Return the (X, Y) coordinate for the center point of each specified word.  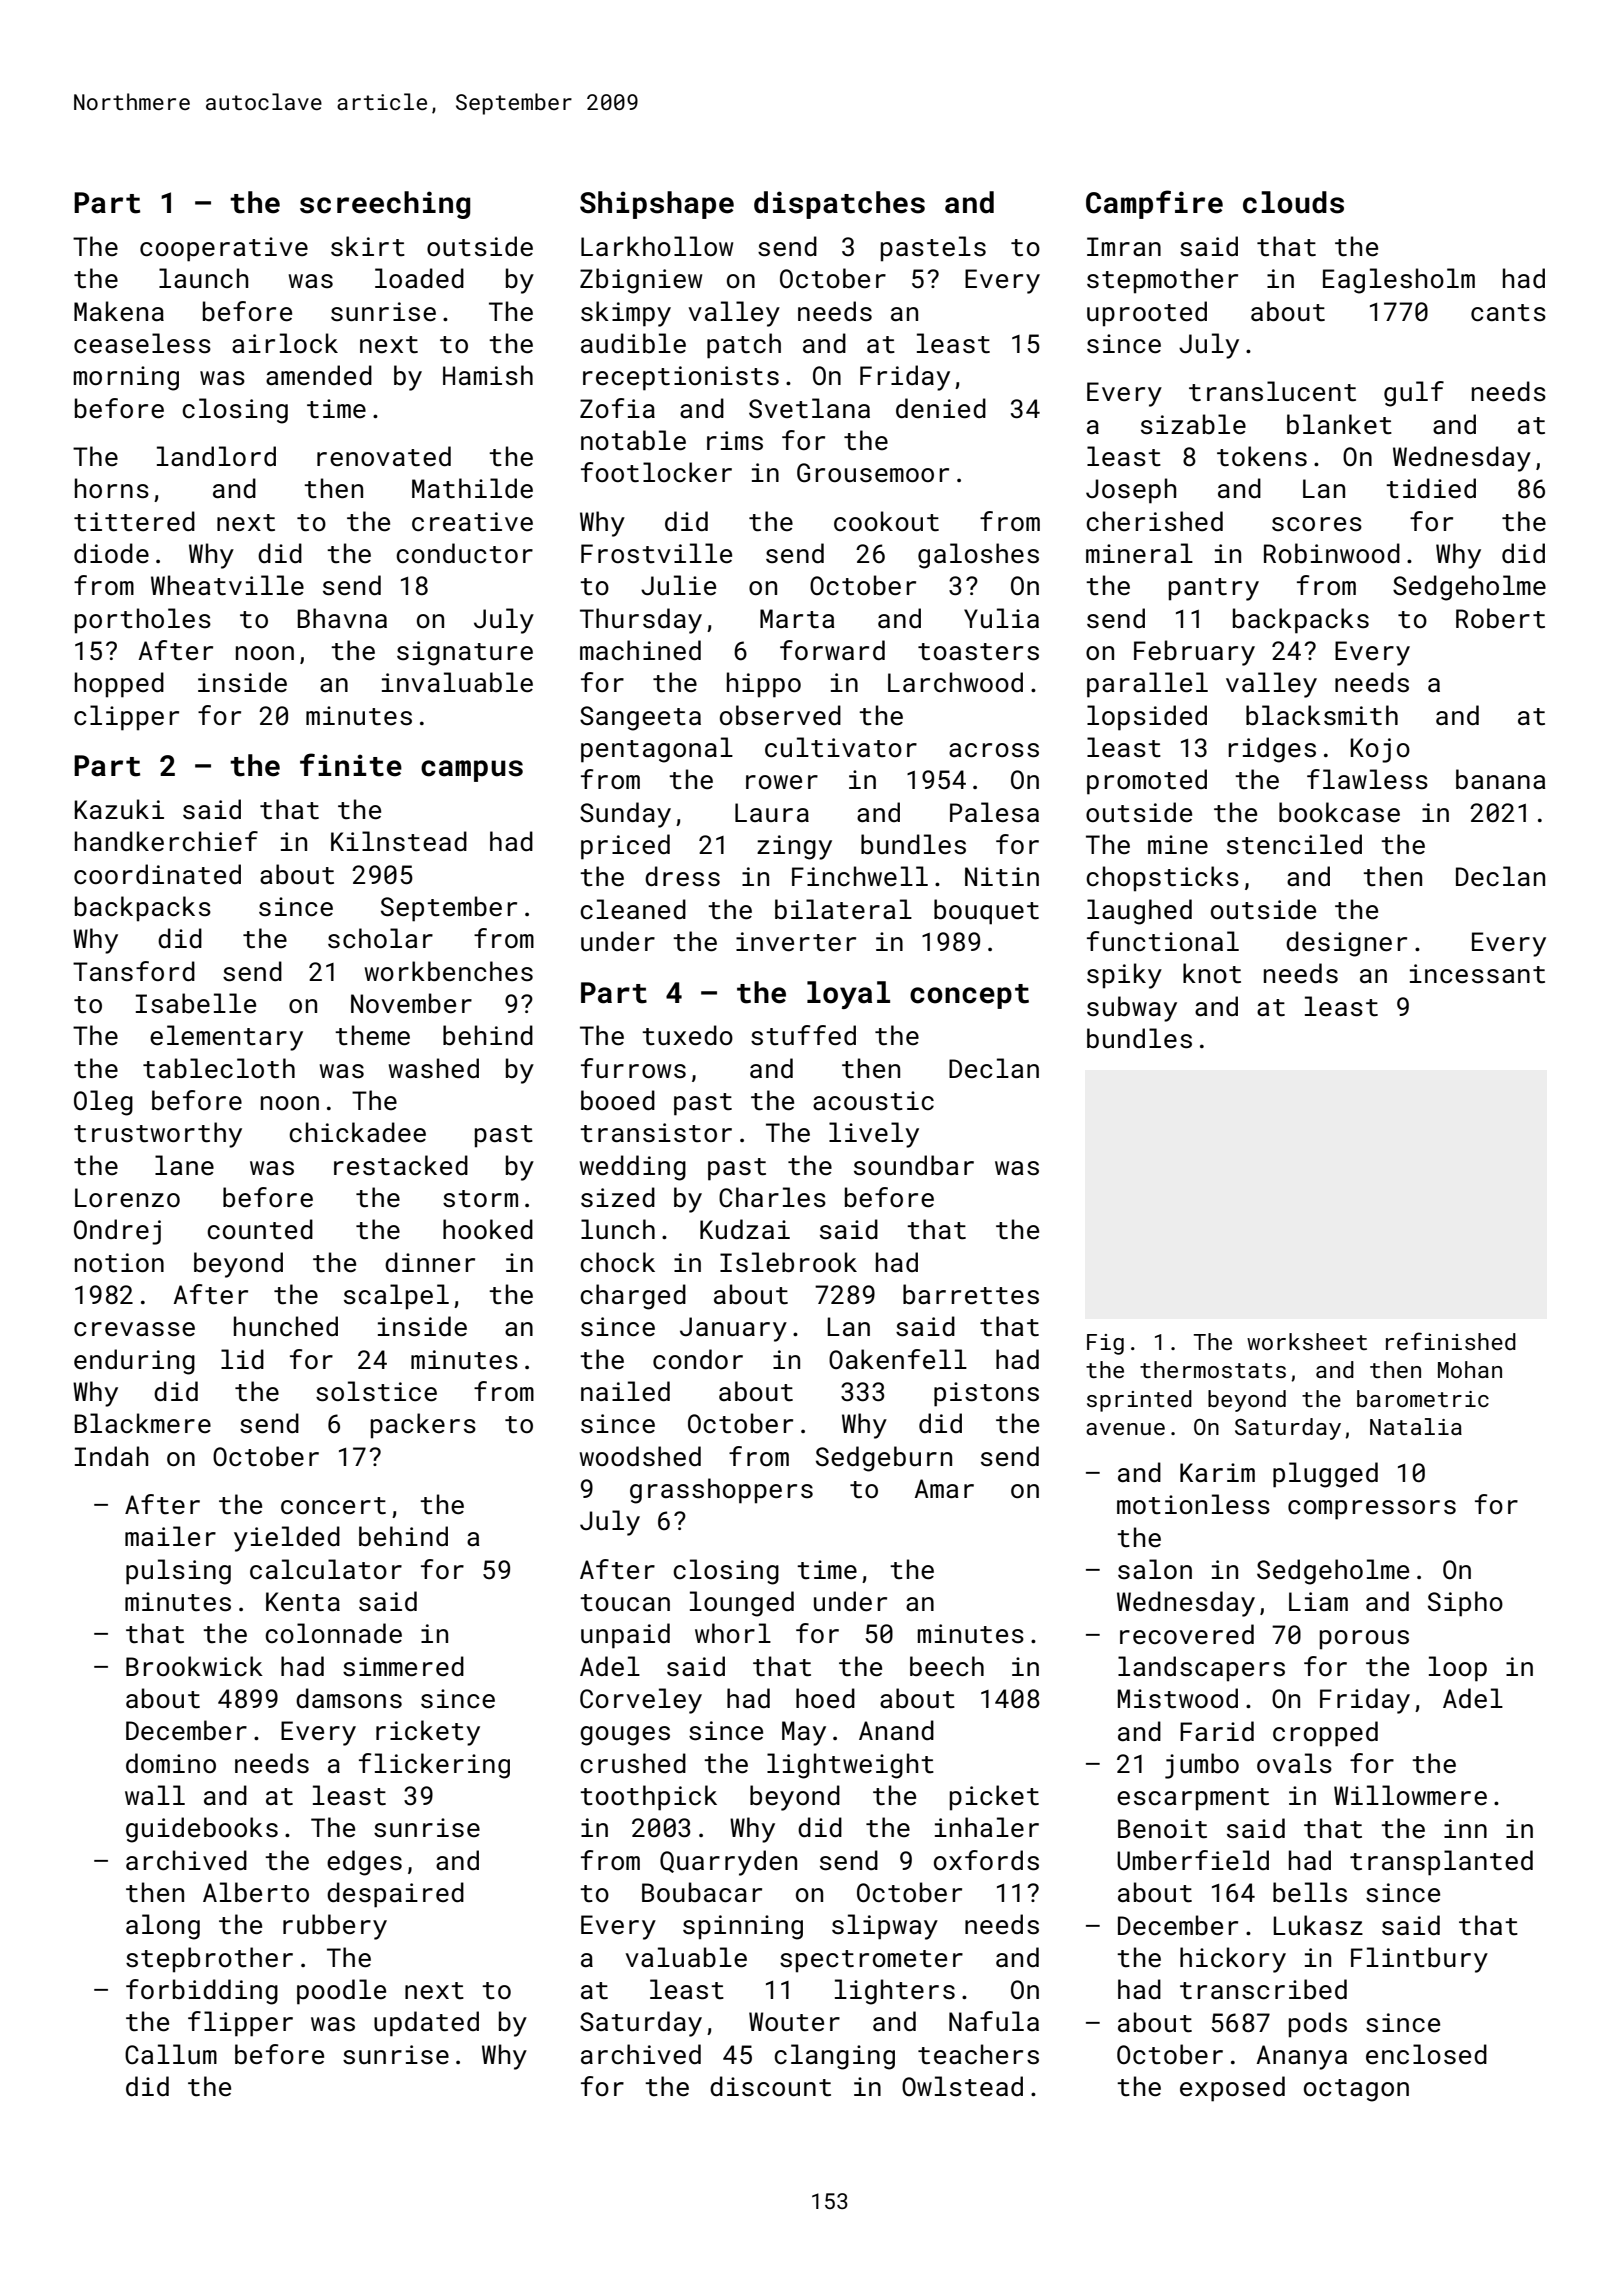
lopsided (1147, 718)
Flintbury (1419, 1960)
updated (426, 2024)
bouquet (986, 912)
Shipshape (657, 205)
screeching (385, 205)
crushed (633, 1763)
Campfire (1154, 204)
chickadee (357, 1132)
